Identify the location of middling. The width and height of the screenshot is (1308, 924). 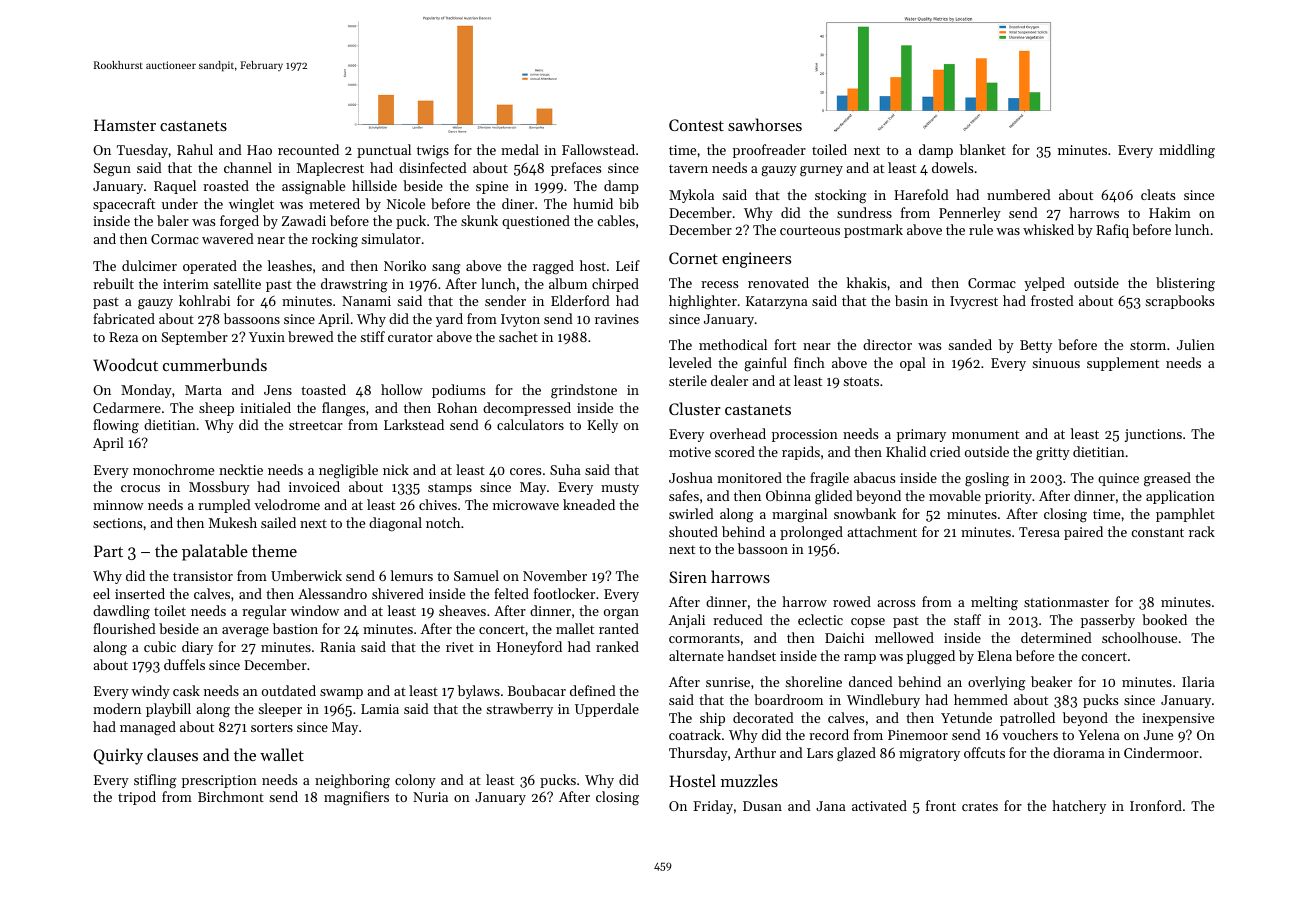
(1187, 151).
